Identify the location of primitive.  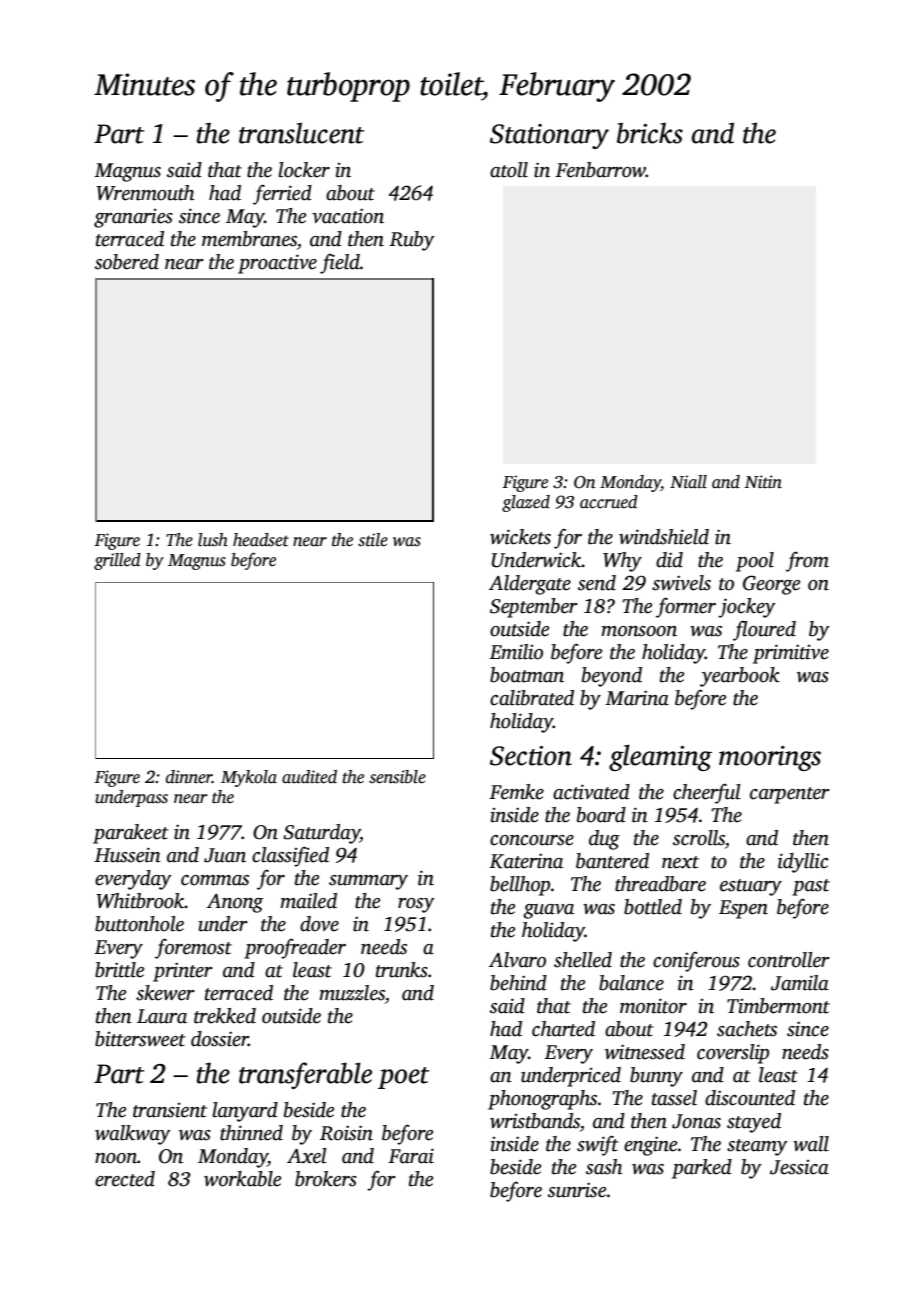
(791, 654).
